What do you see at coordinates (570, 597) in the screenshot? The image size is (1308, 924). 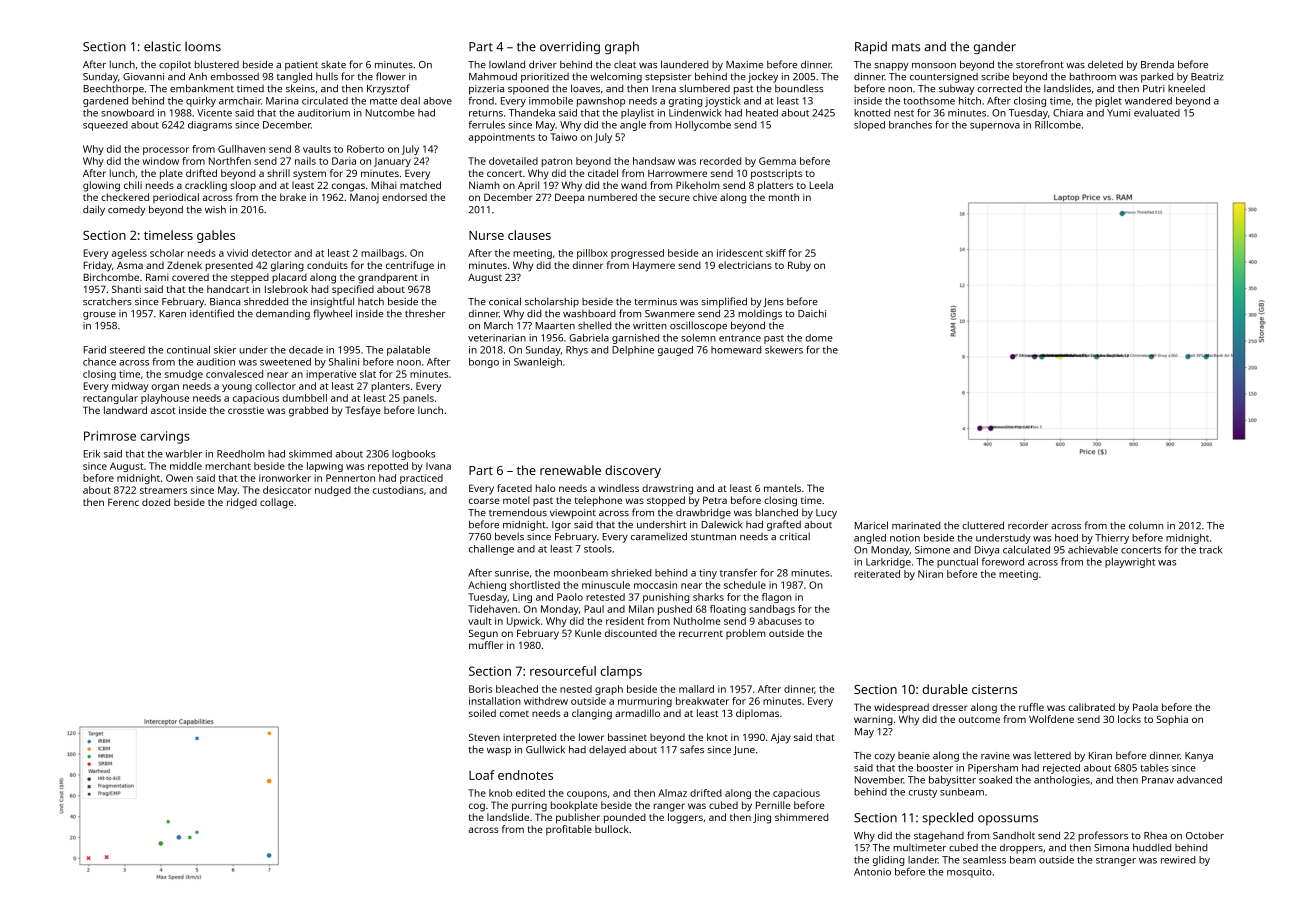 I see `Paolo` at bounding box center [570, 597].
